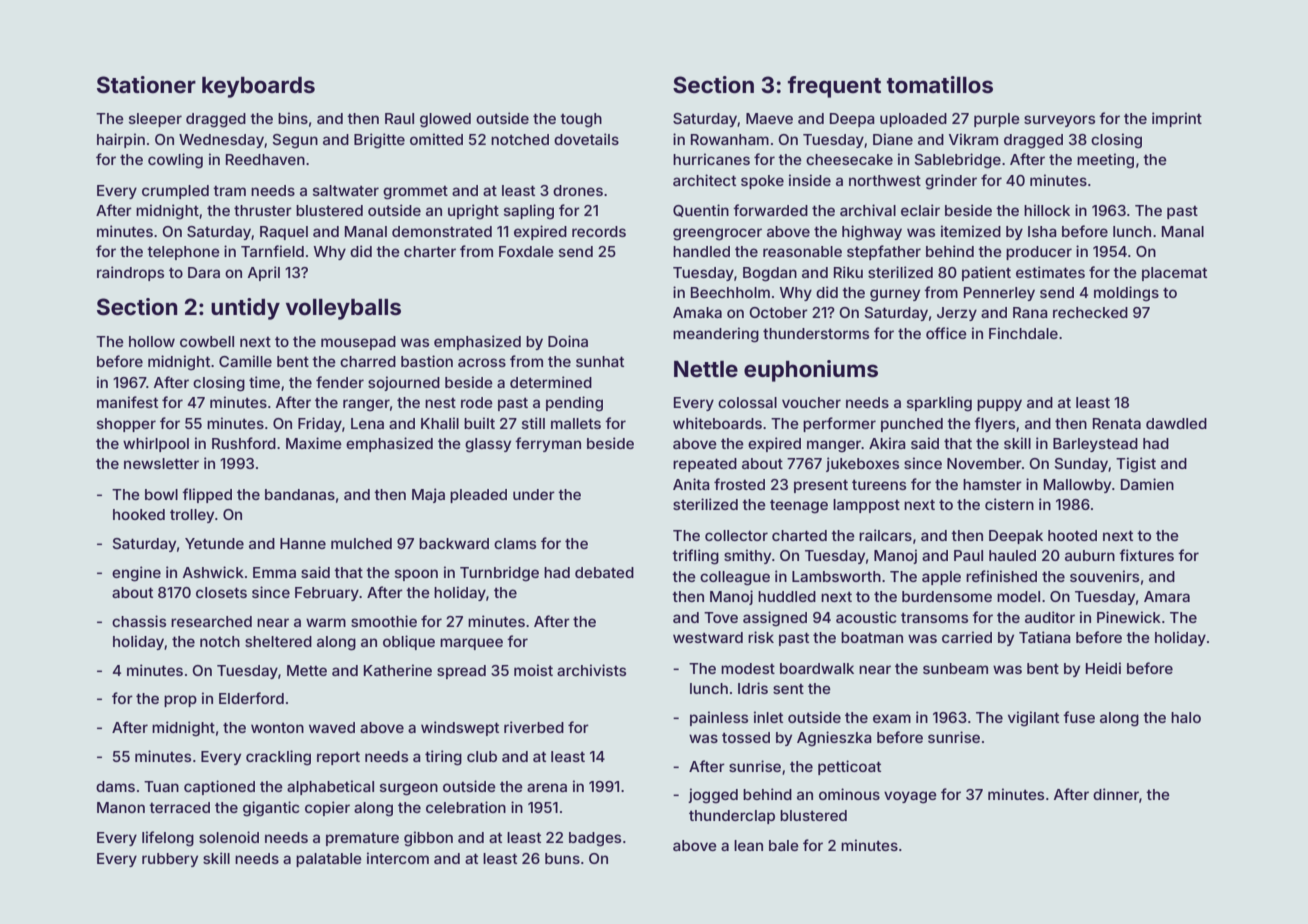  What do you see at coordinates (713, 796) in the screenshot?
I see `jogged` at bounding box center [713, 796].
